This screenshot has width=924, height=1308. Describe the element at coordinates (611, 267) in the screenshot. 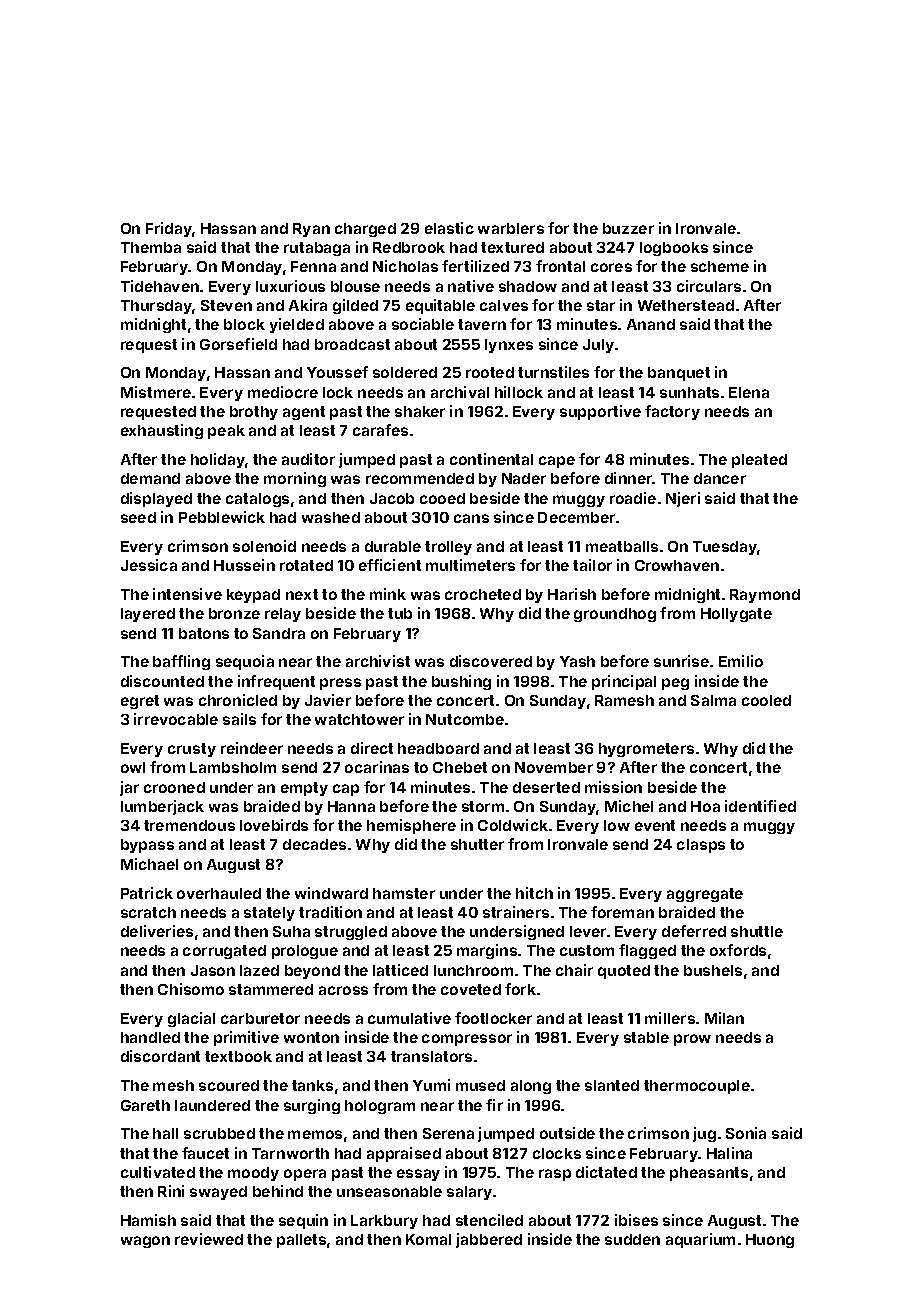

I see `cores` at that location.
